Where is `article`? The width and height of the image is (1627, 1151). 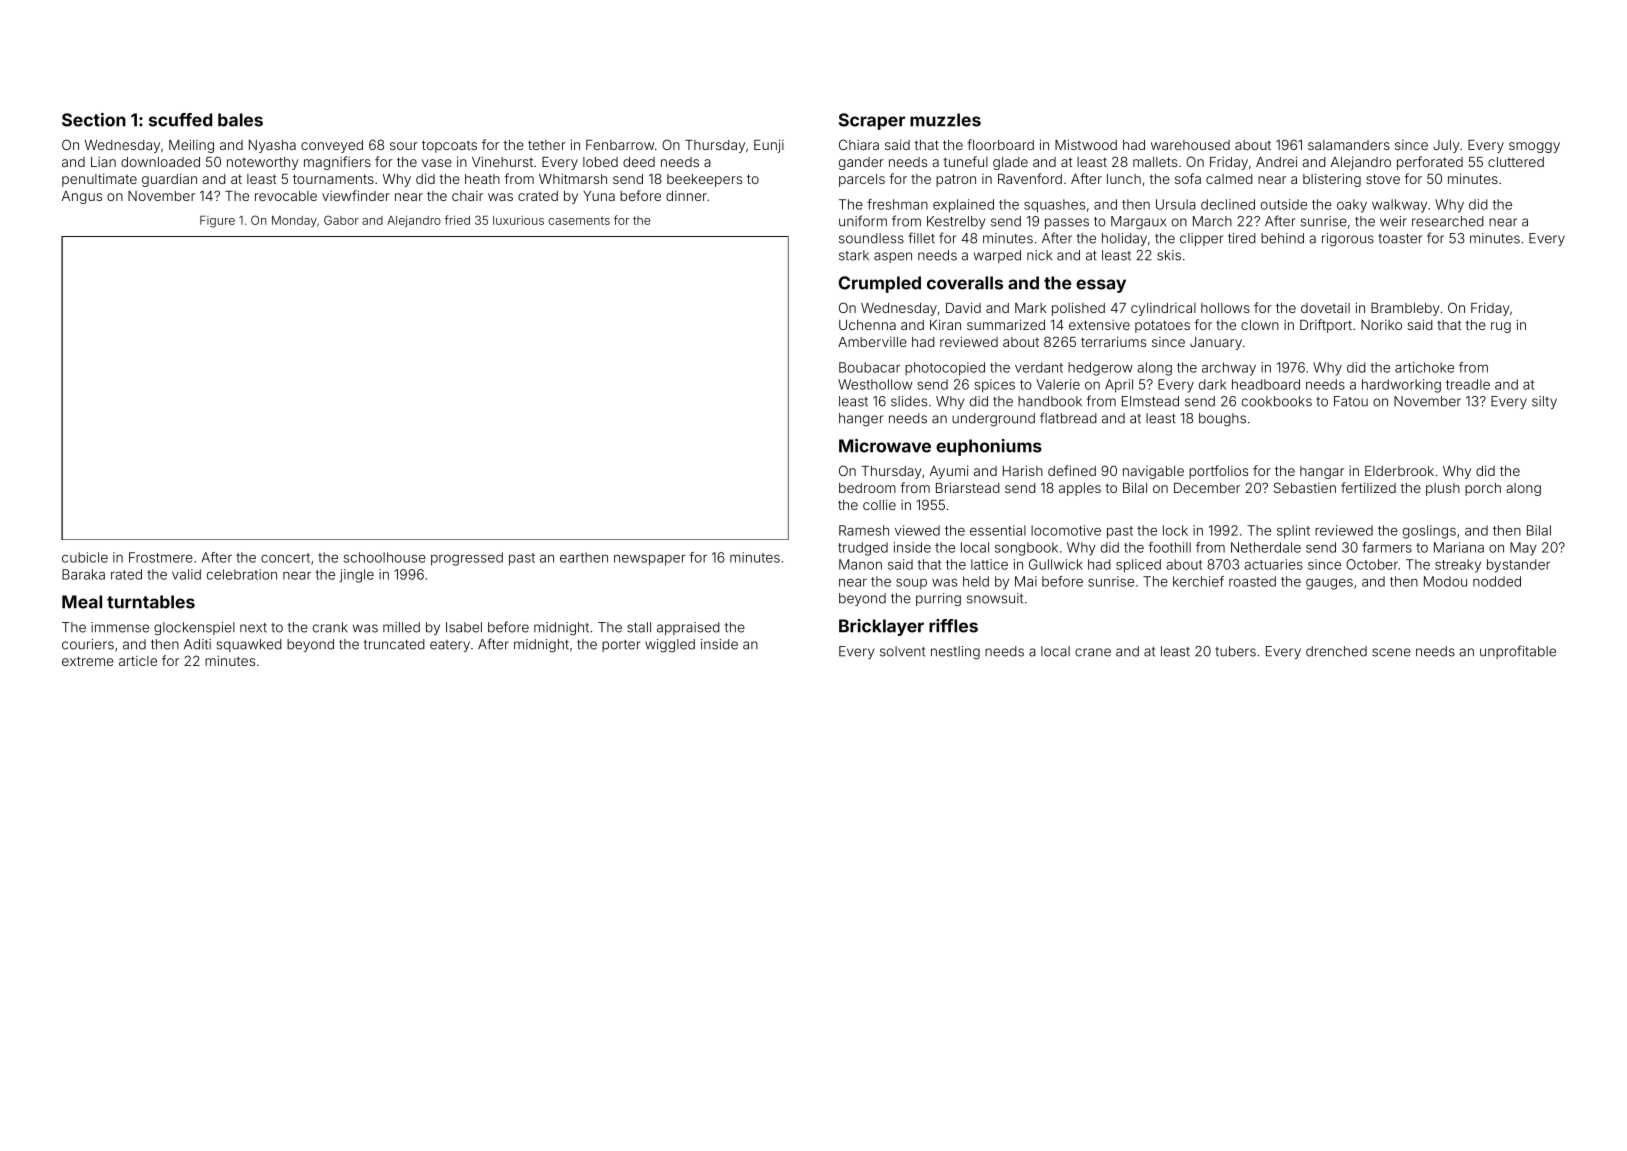 article is located at coordinates (138, 661).
